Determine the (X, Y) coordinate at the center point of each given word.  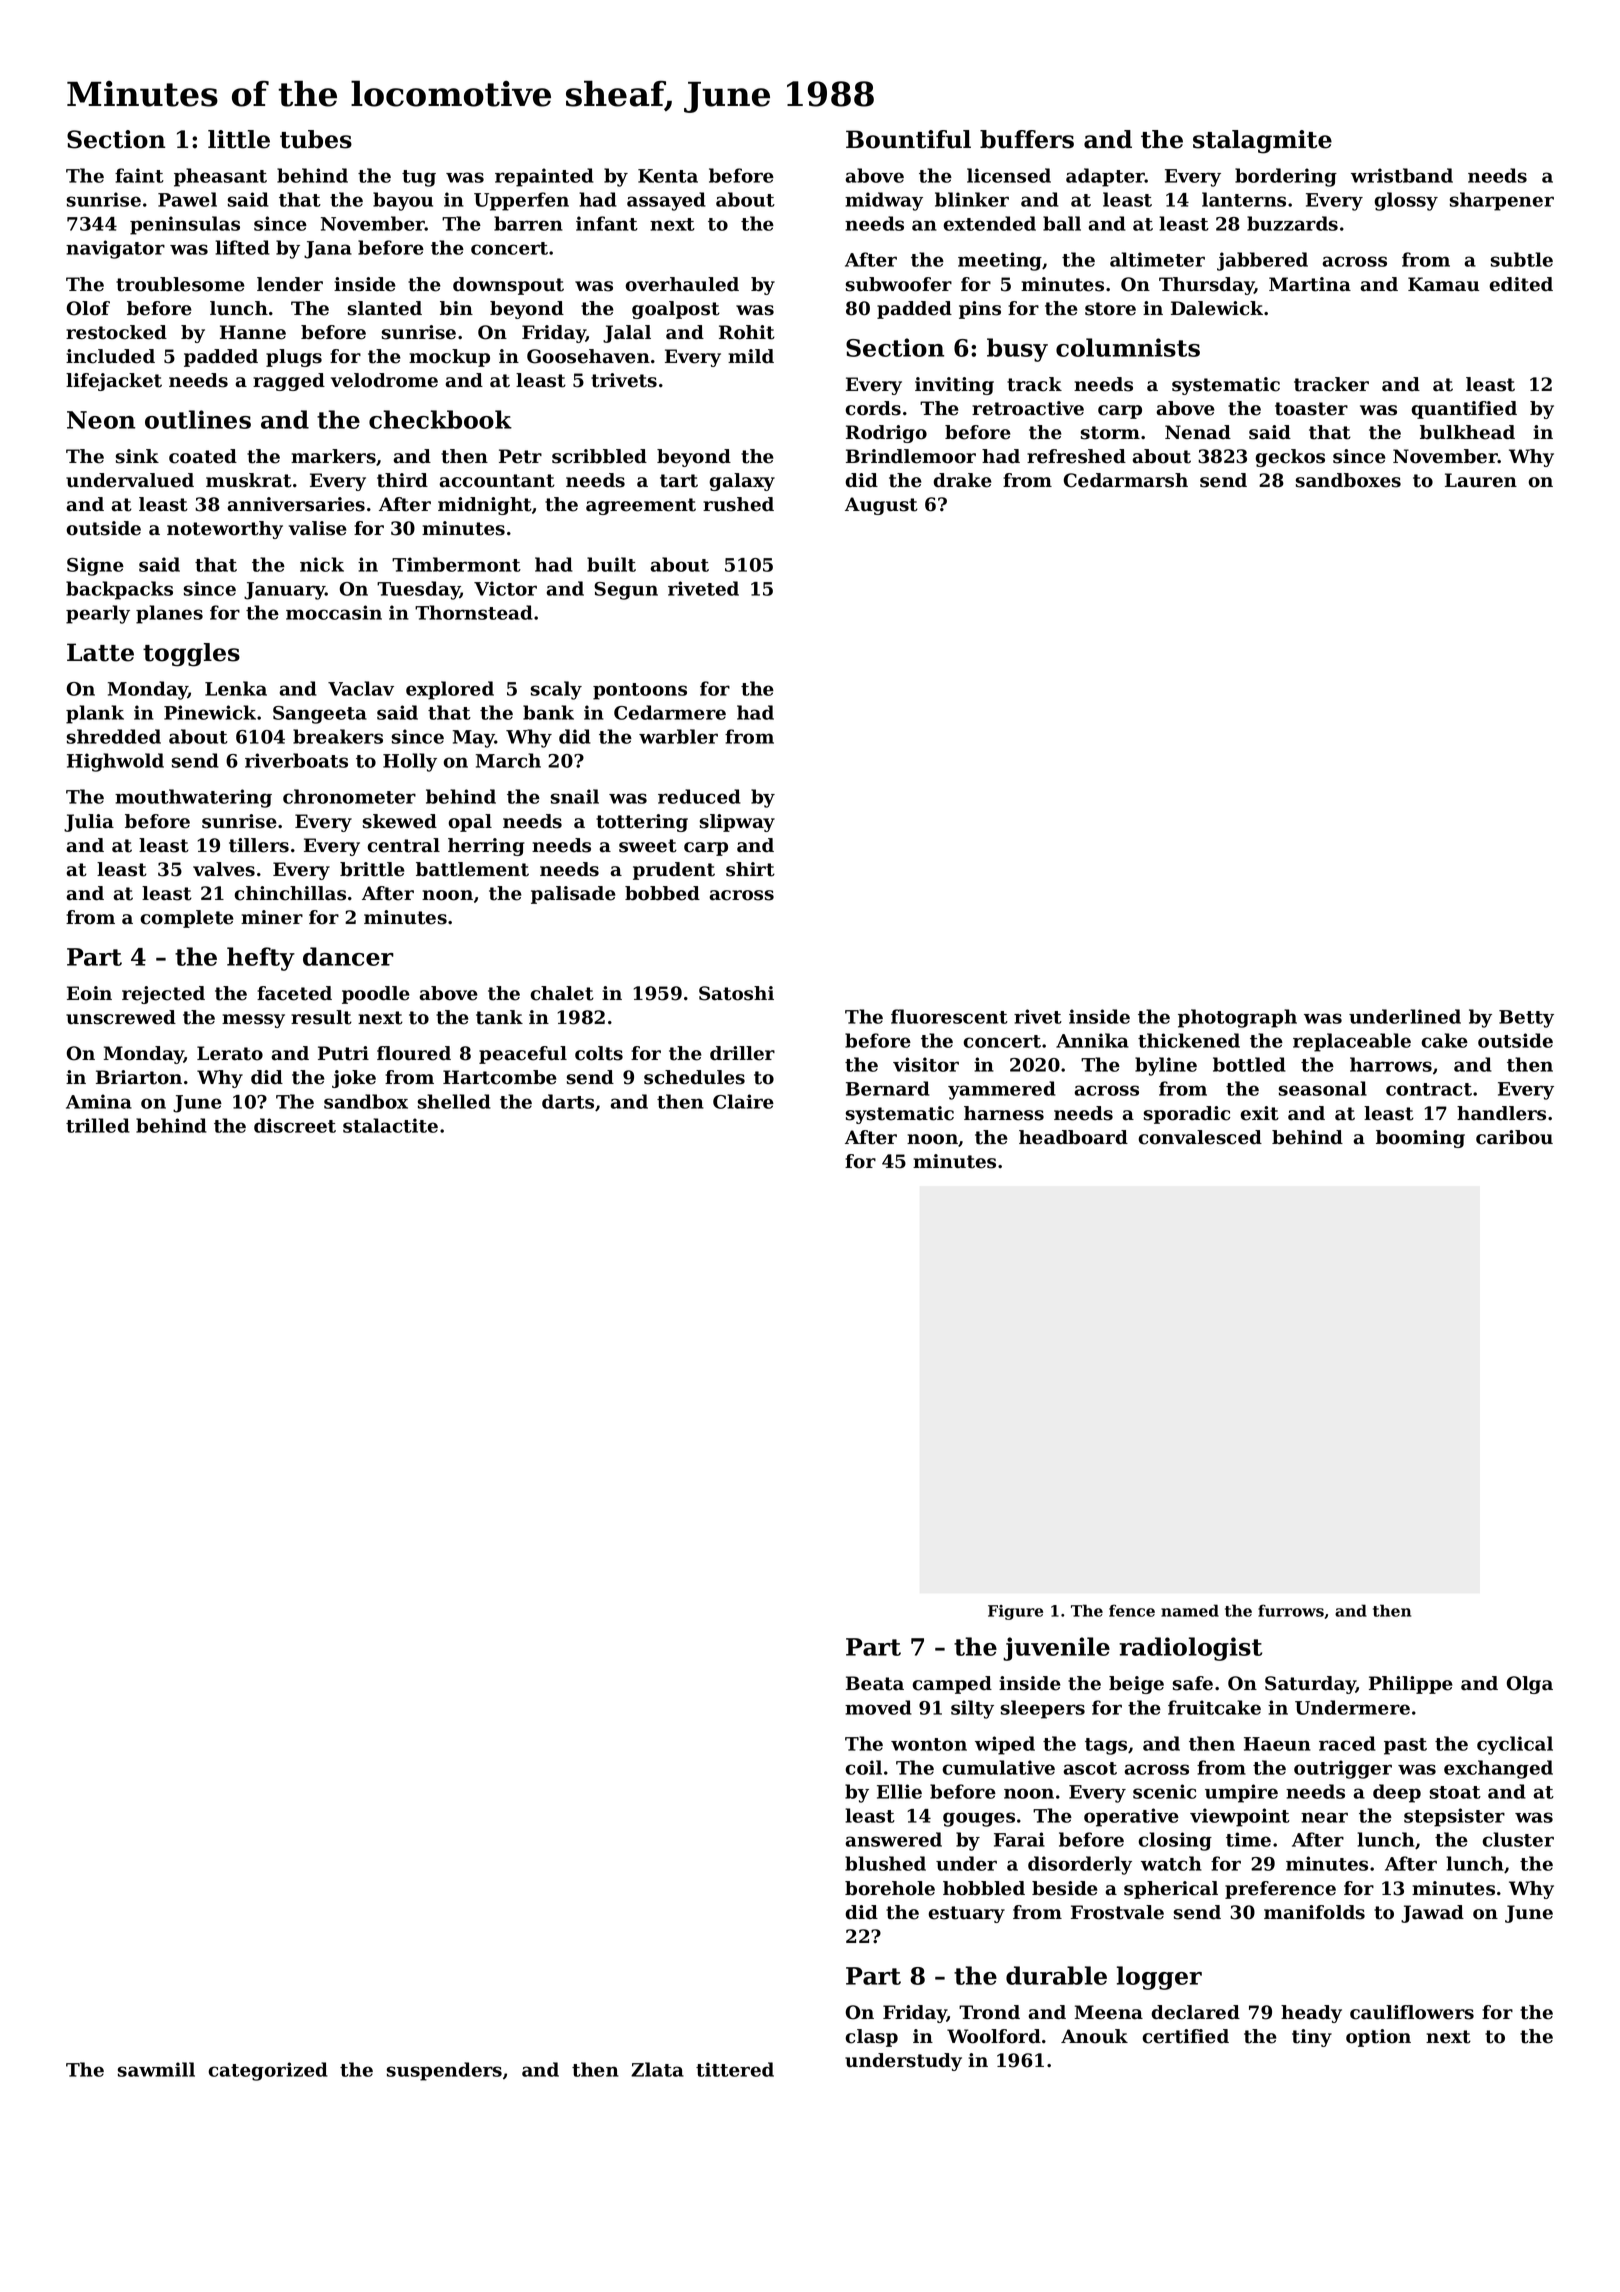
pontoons (640, 691)
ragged (289, 382)
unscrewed (121, 1017)
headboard (1073, 1137)
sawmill (156, 2069)
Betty (1526, 1019)
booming (1420, 1139)
